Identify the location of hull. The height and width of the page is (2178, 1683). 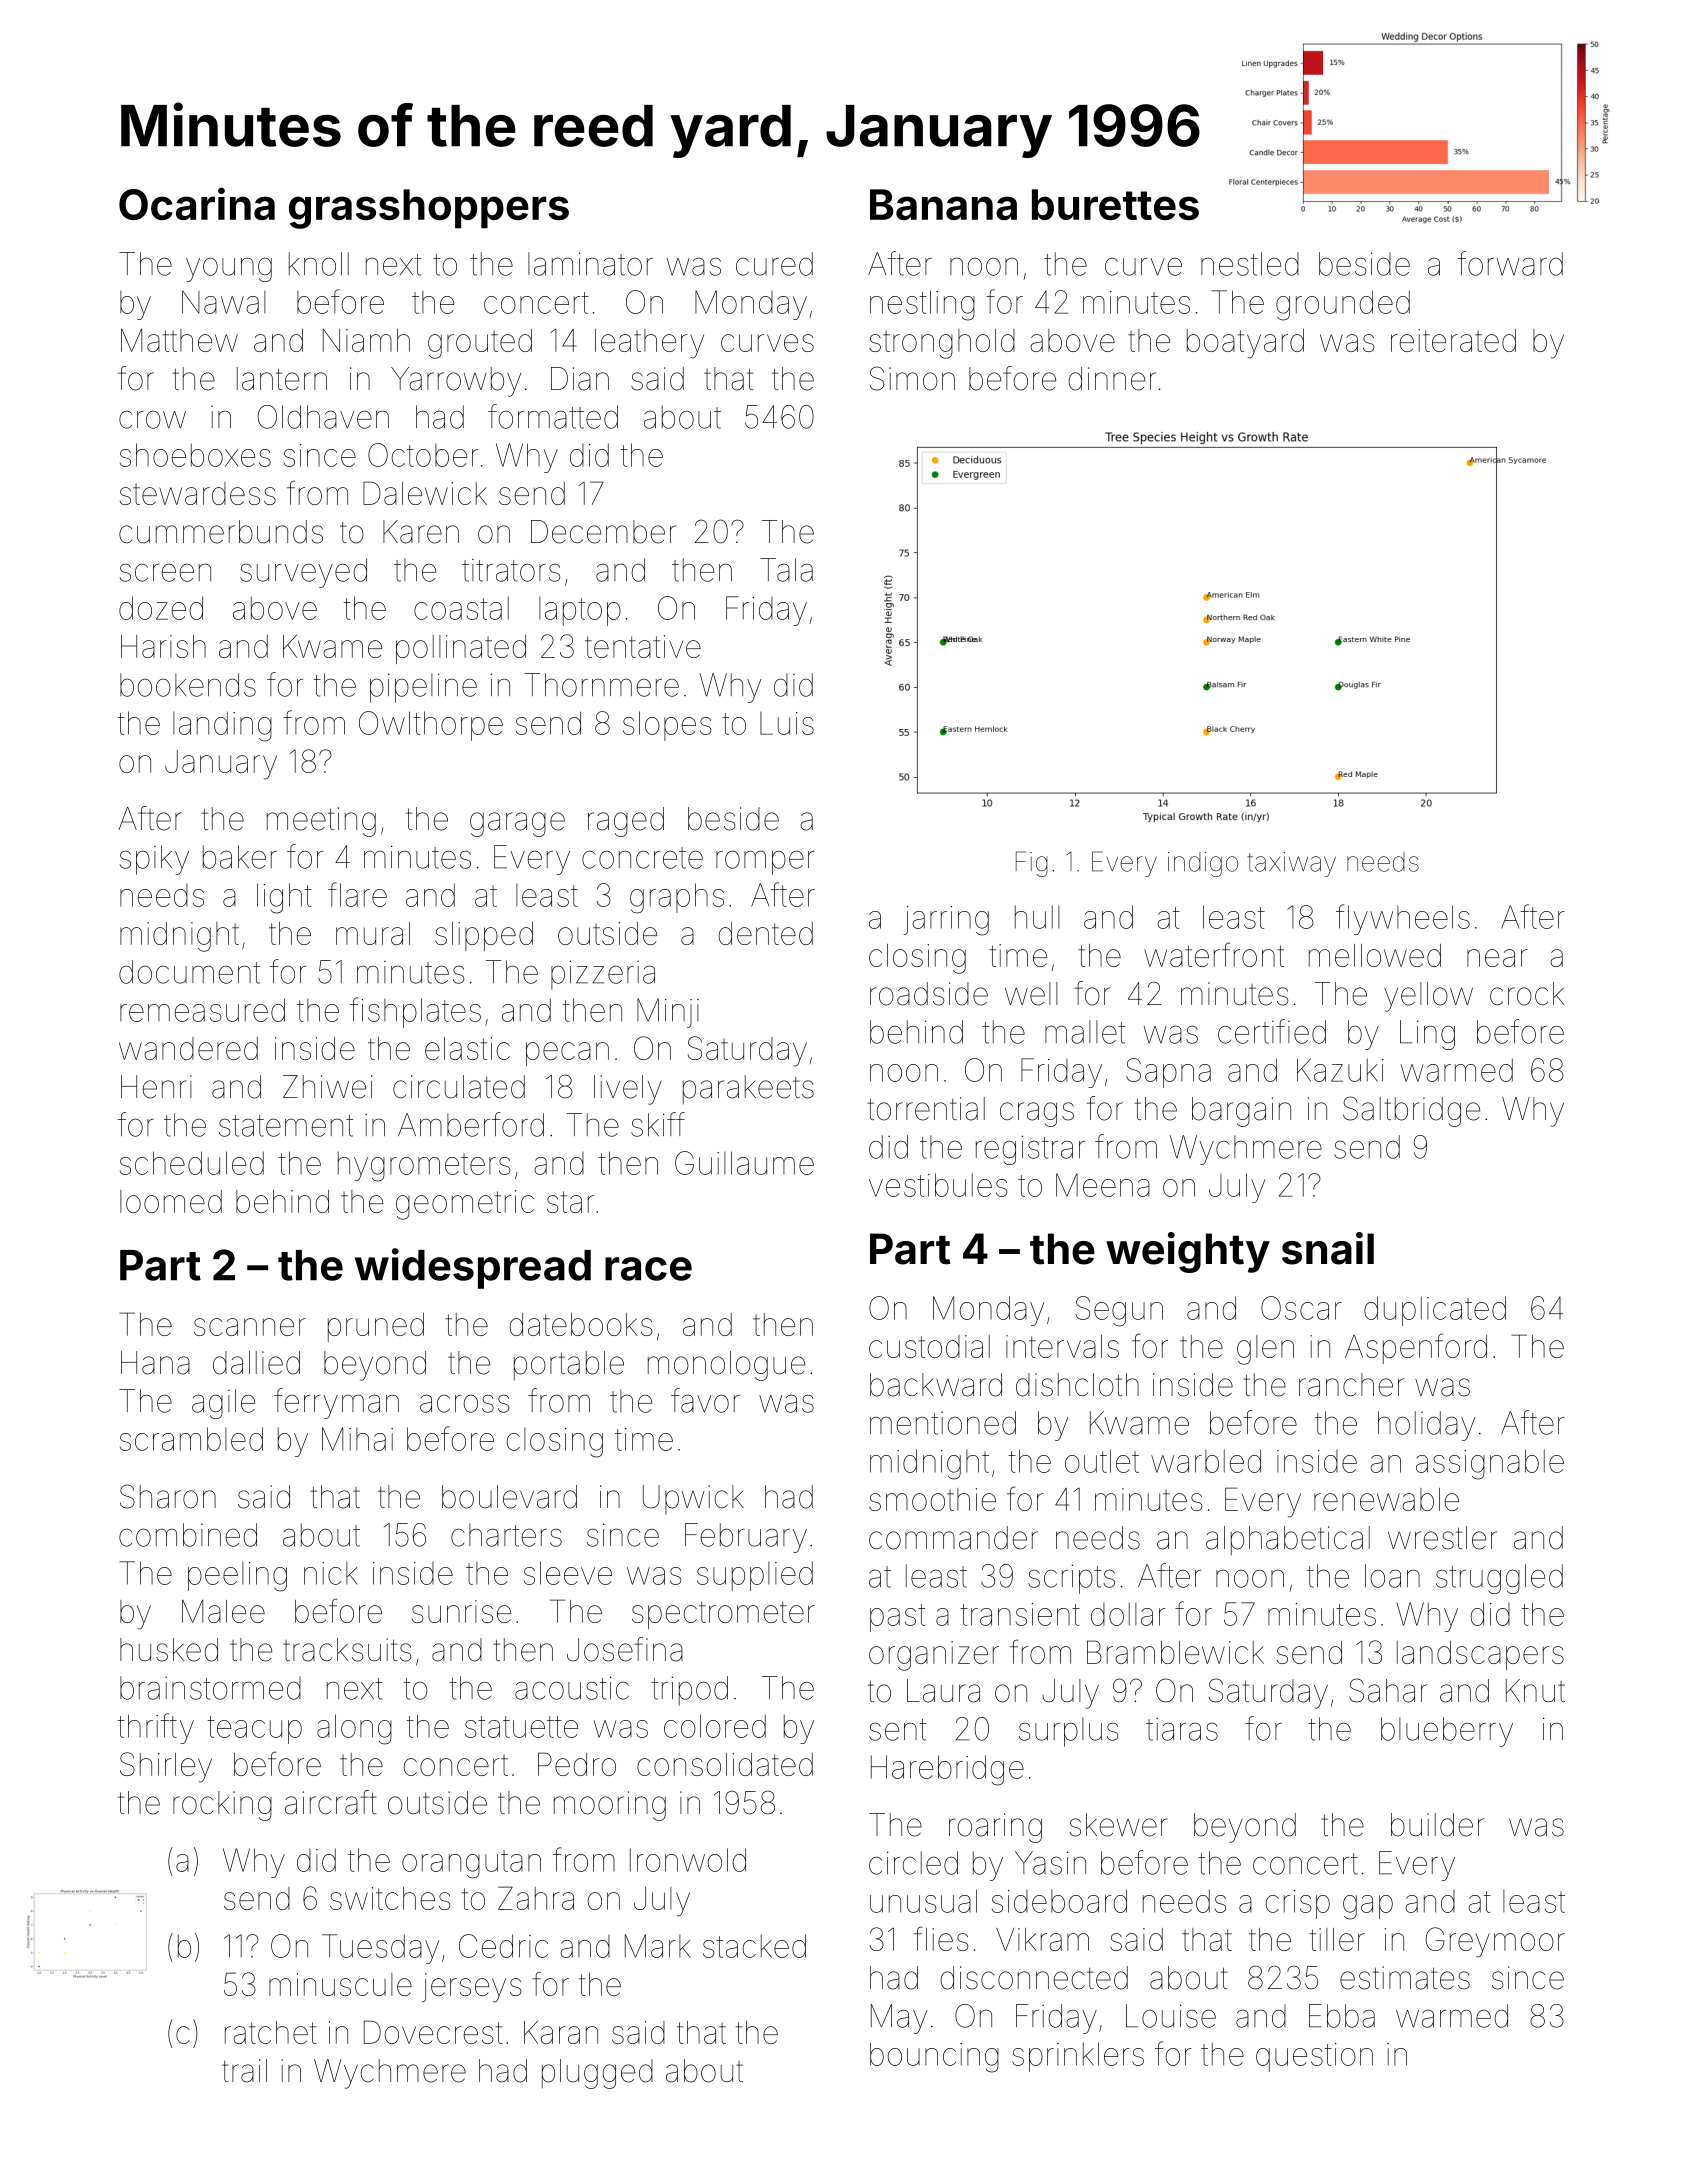
(1037, 917).
